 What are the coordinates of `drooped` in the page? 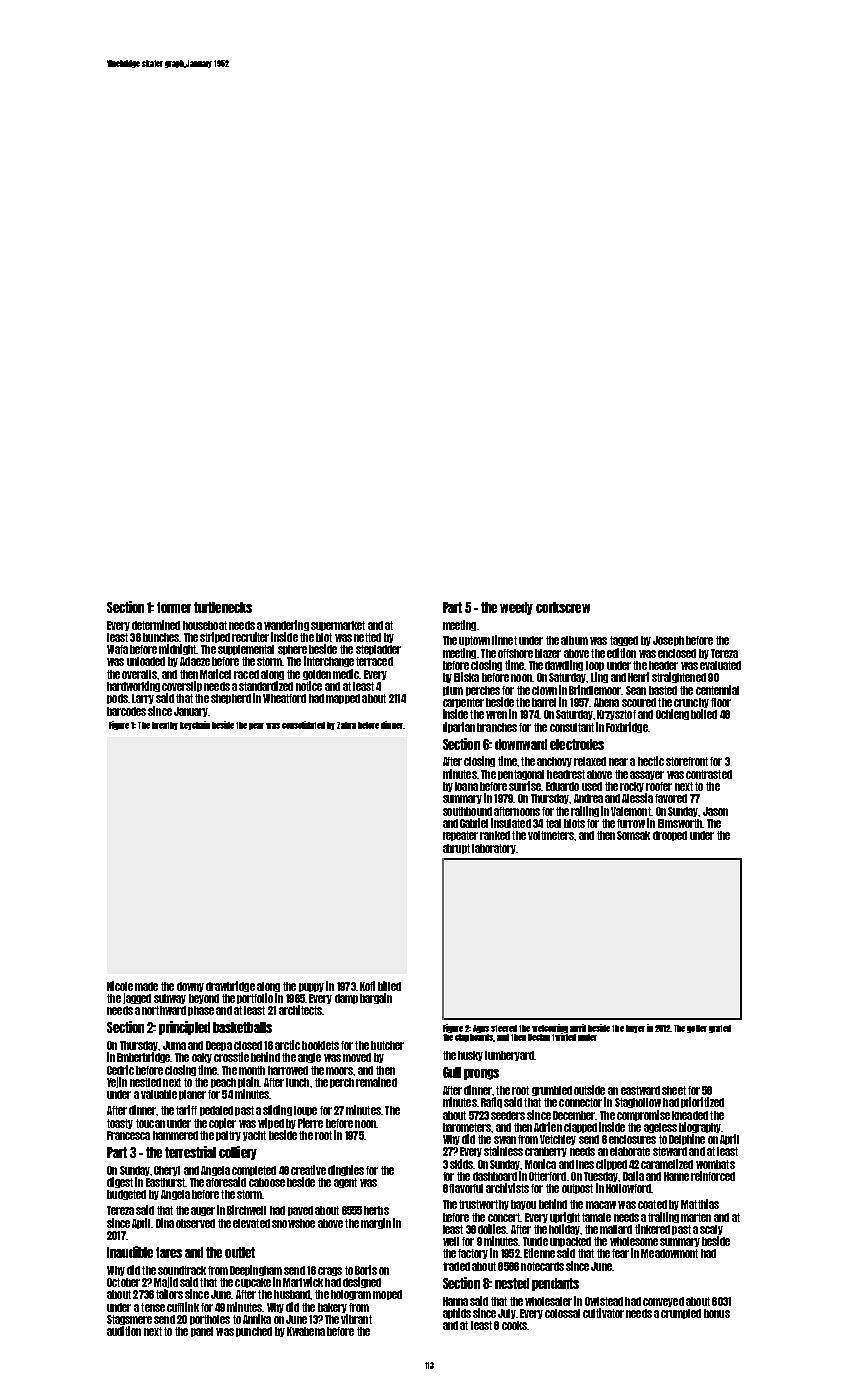 It's located at (670, 836).
